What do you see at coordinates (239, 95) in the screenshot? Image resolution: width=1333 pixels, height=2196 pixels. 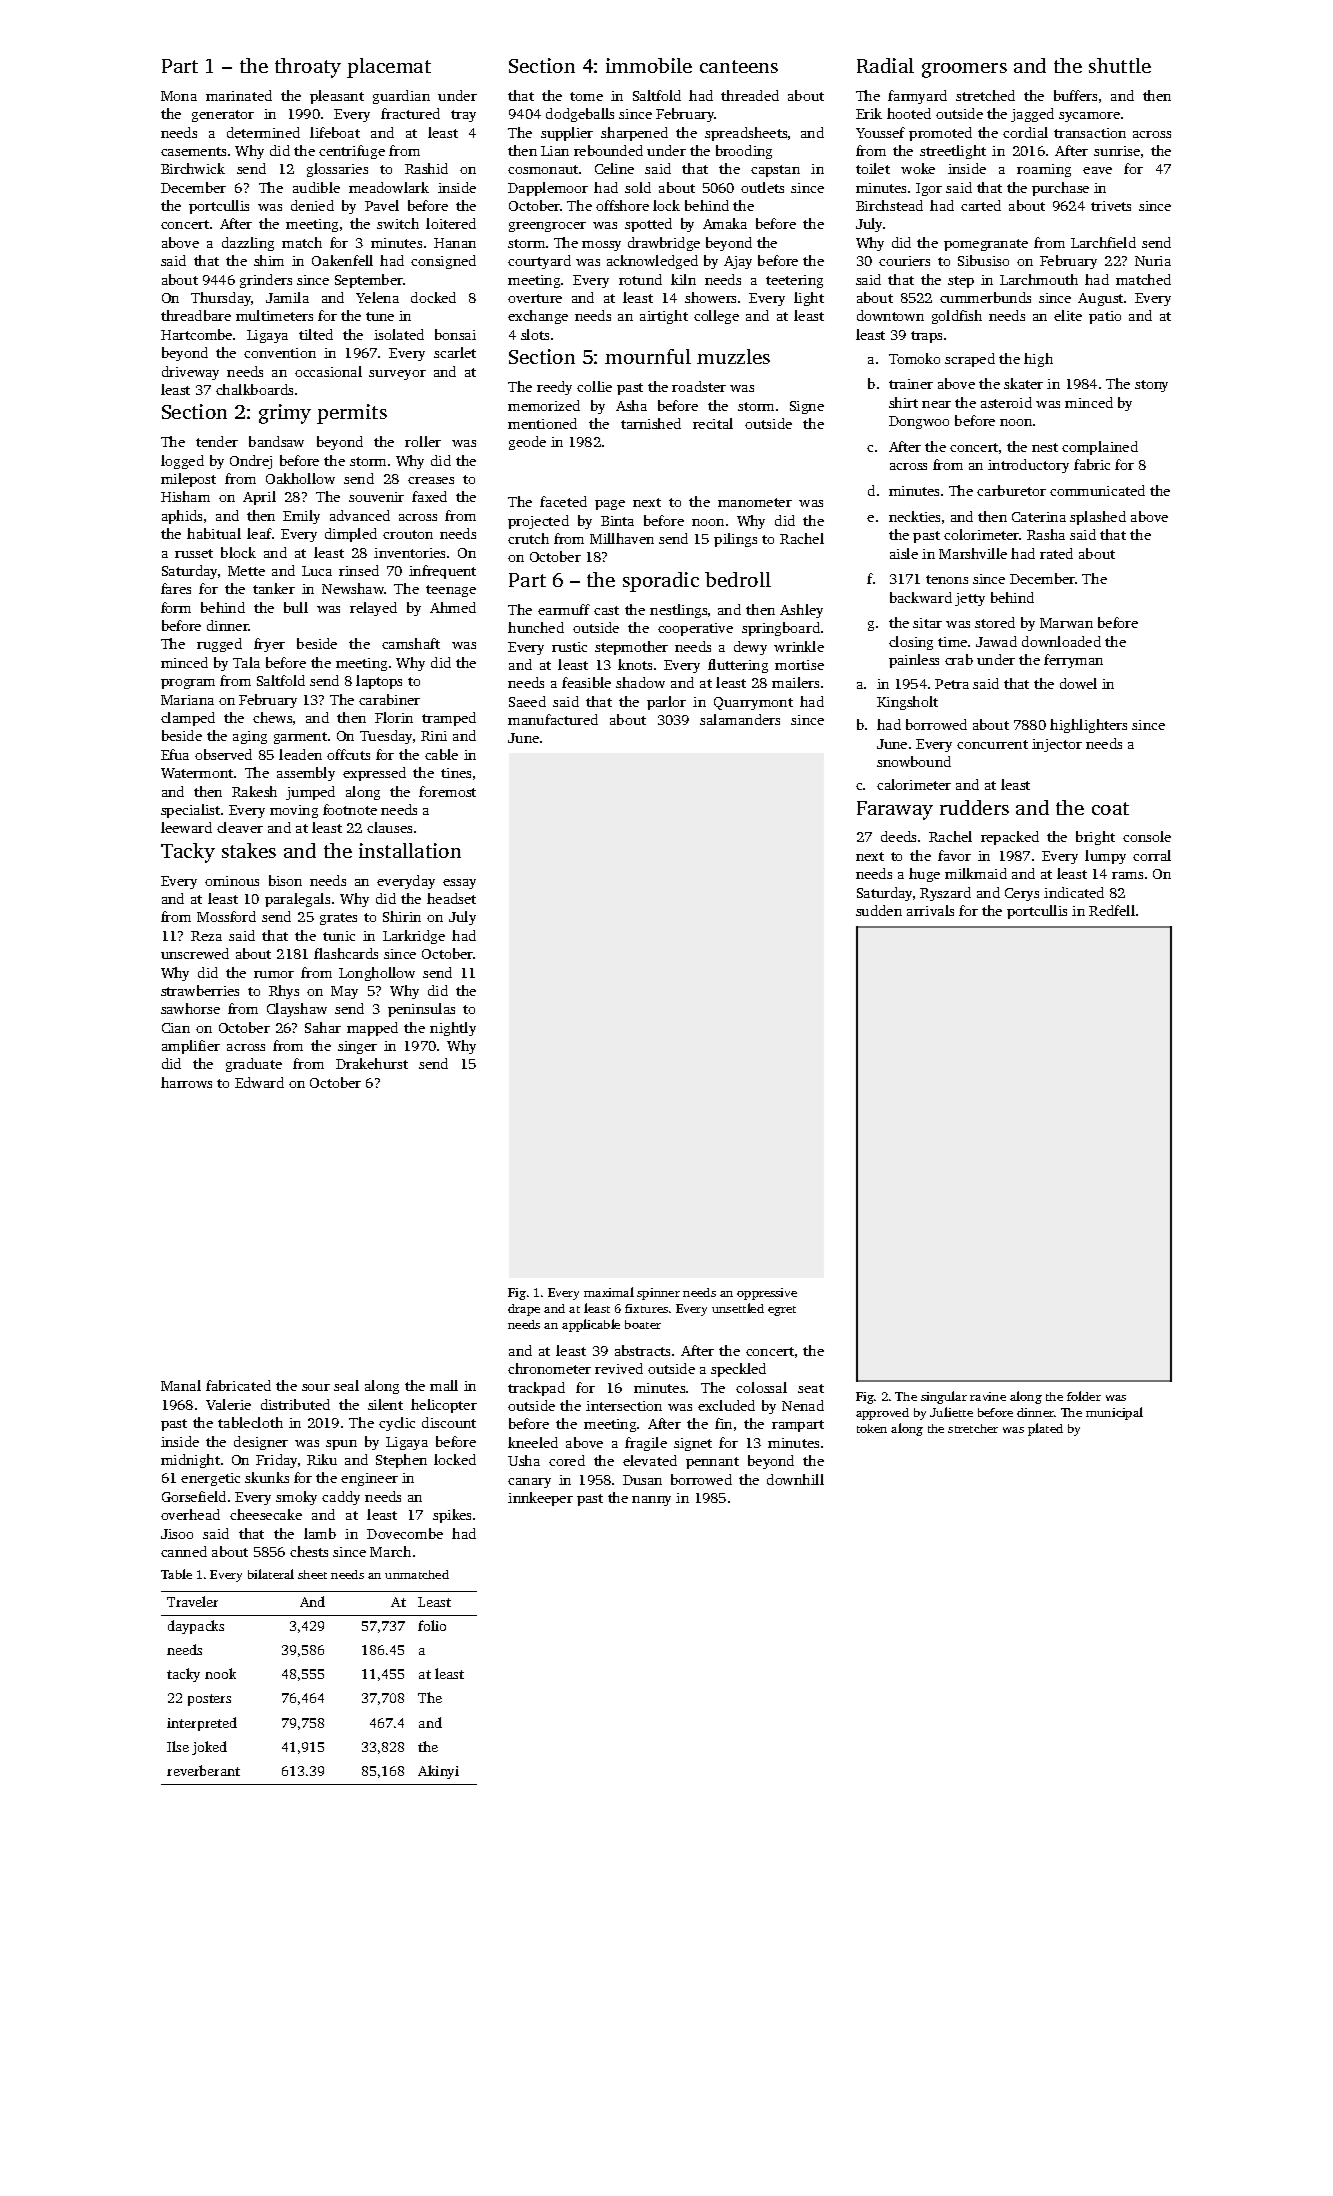 I see `marinated` at bounding box center [239, 95].
